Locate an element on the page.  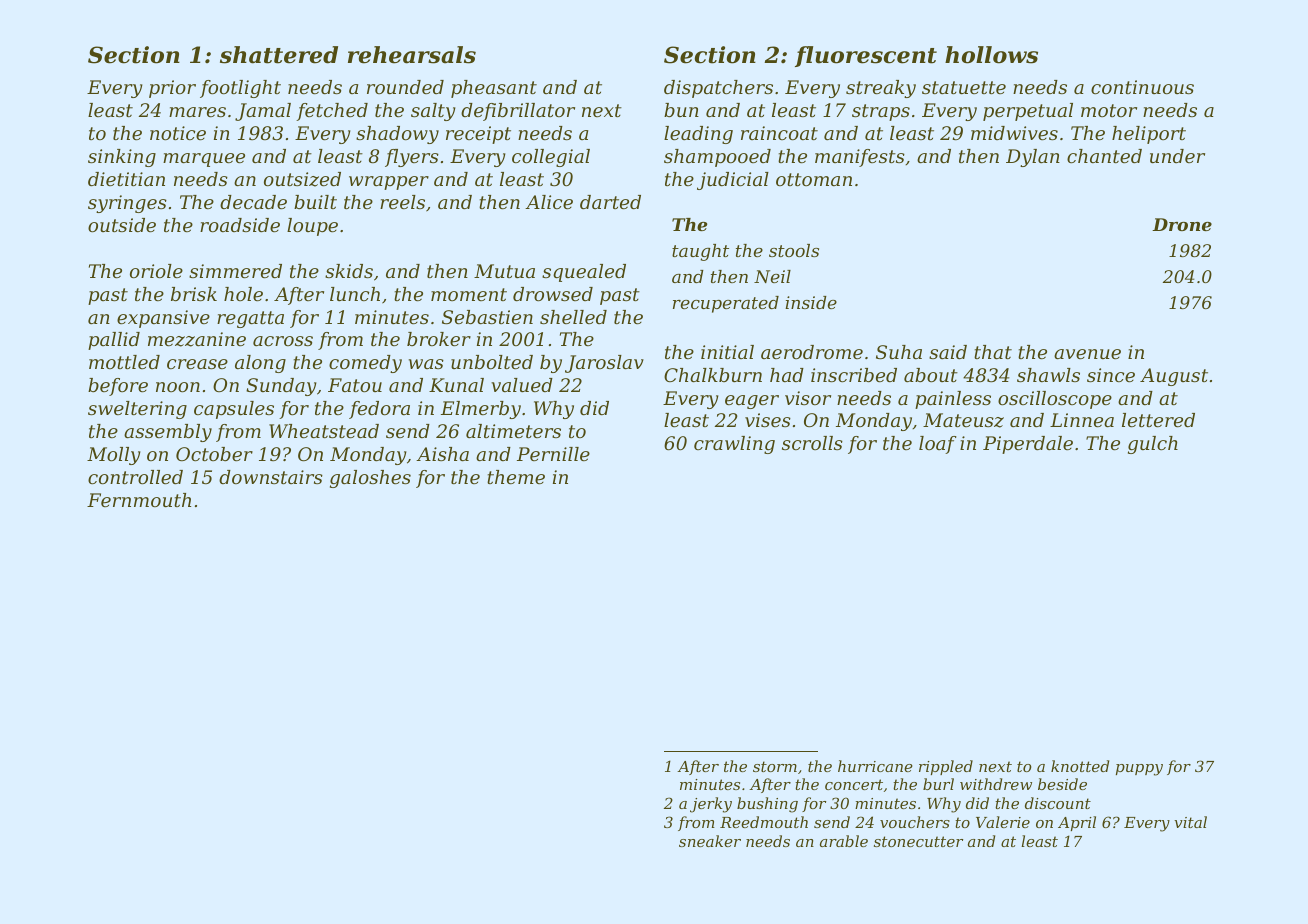
Dylan is located at coordinates (1033, 158).
